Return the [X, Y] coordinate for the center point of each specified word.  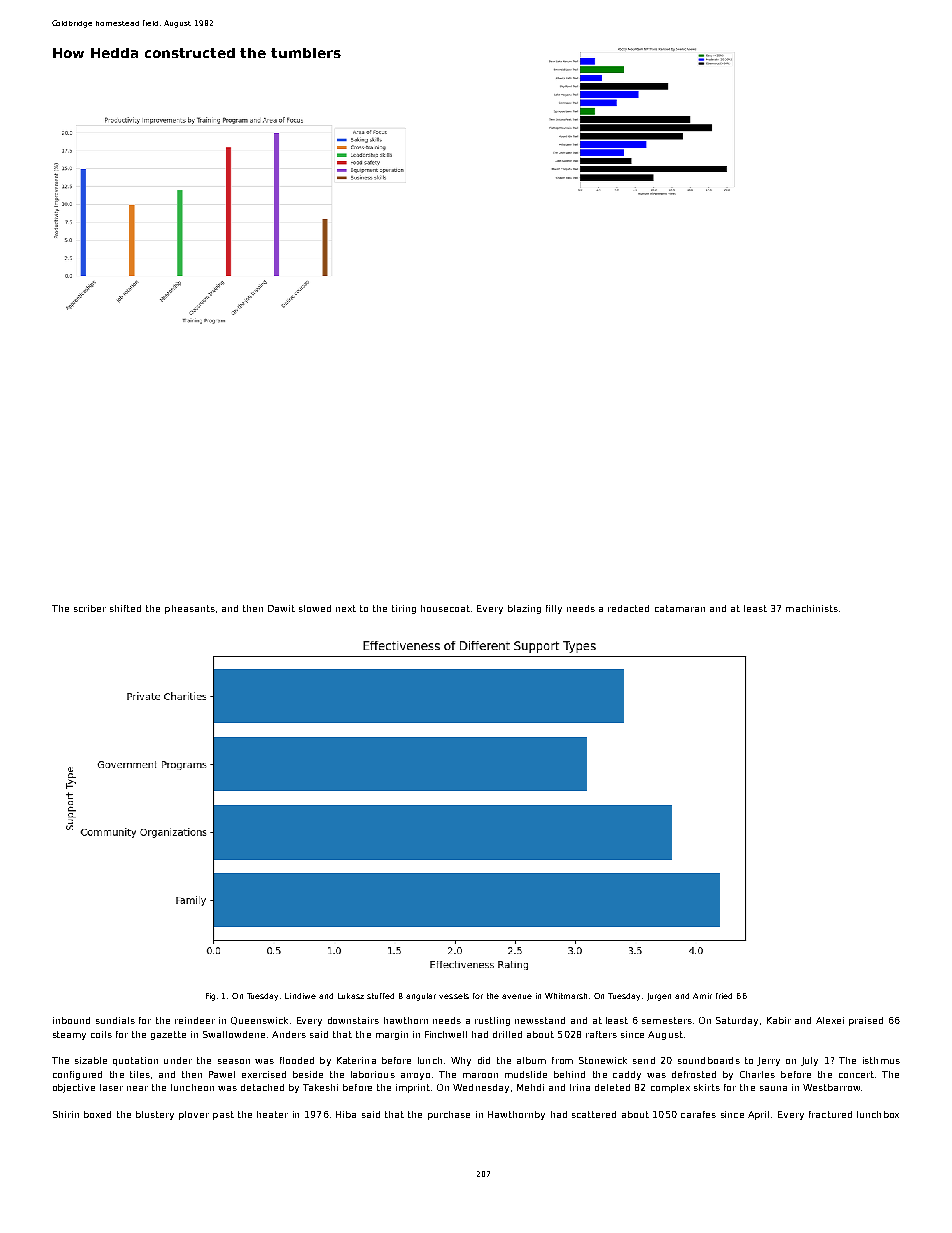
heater [272, 1114]
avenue [517, 996]
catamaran [680, 608]
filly [554, 609]
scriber [90, 608]
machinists [812, 608]
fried [724, 996]
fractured [830, 1114]
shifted [125, 608]
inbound [71, 1020]
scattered [594, 1114]
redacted [628, 608]
